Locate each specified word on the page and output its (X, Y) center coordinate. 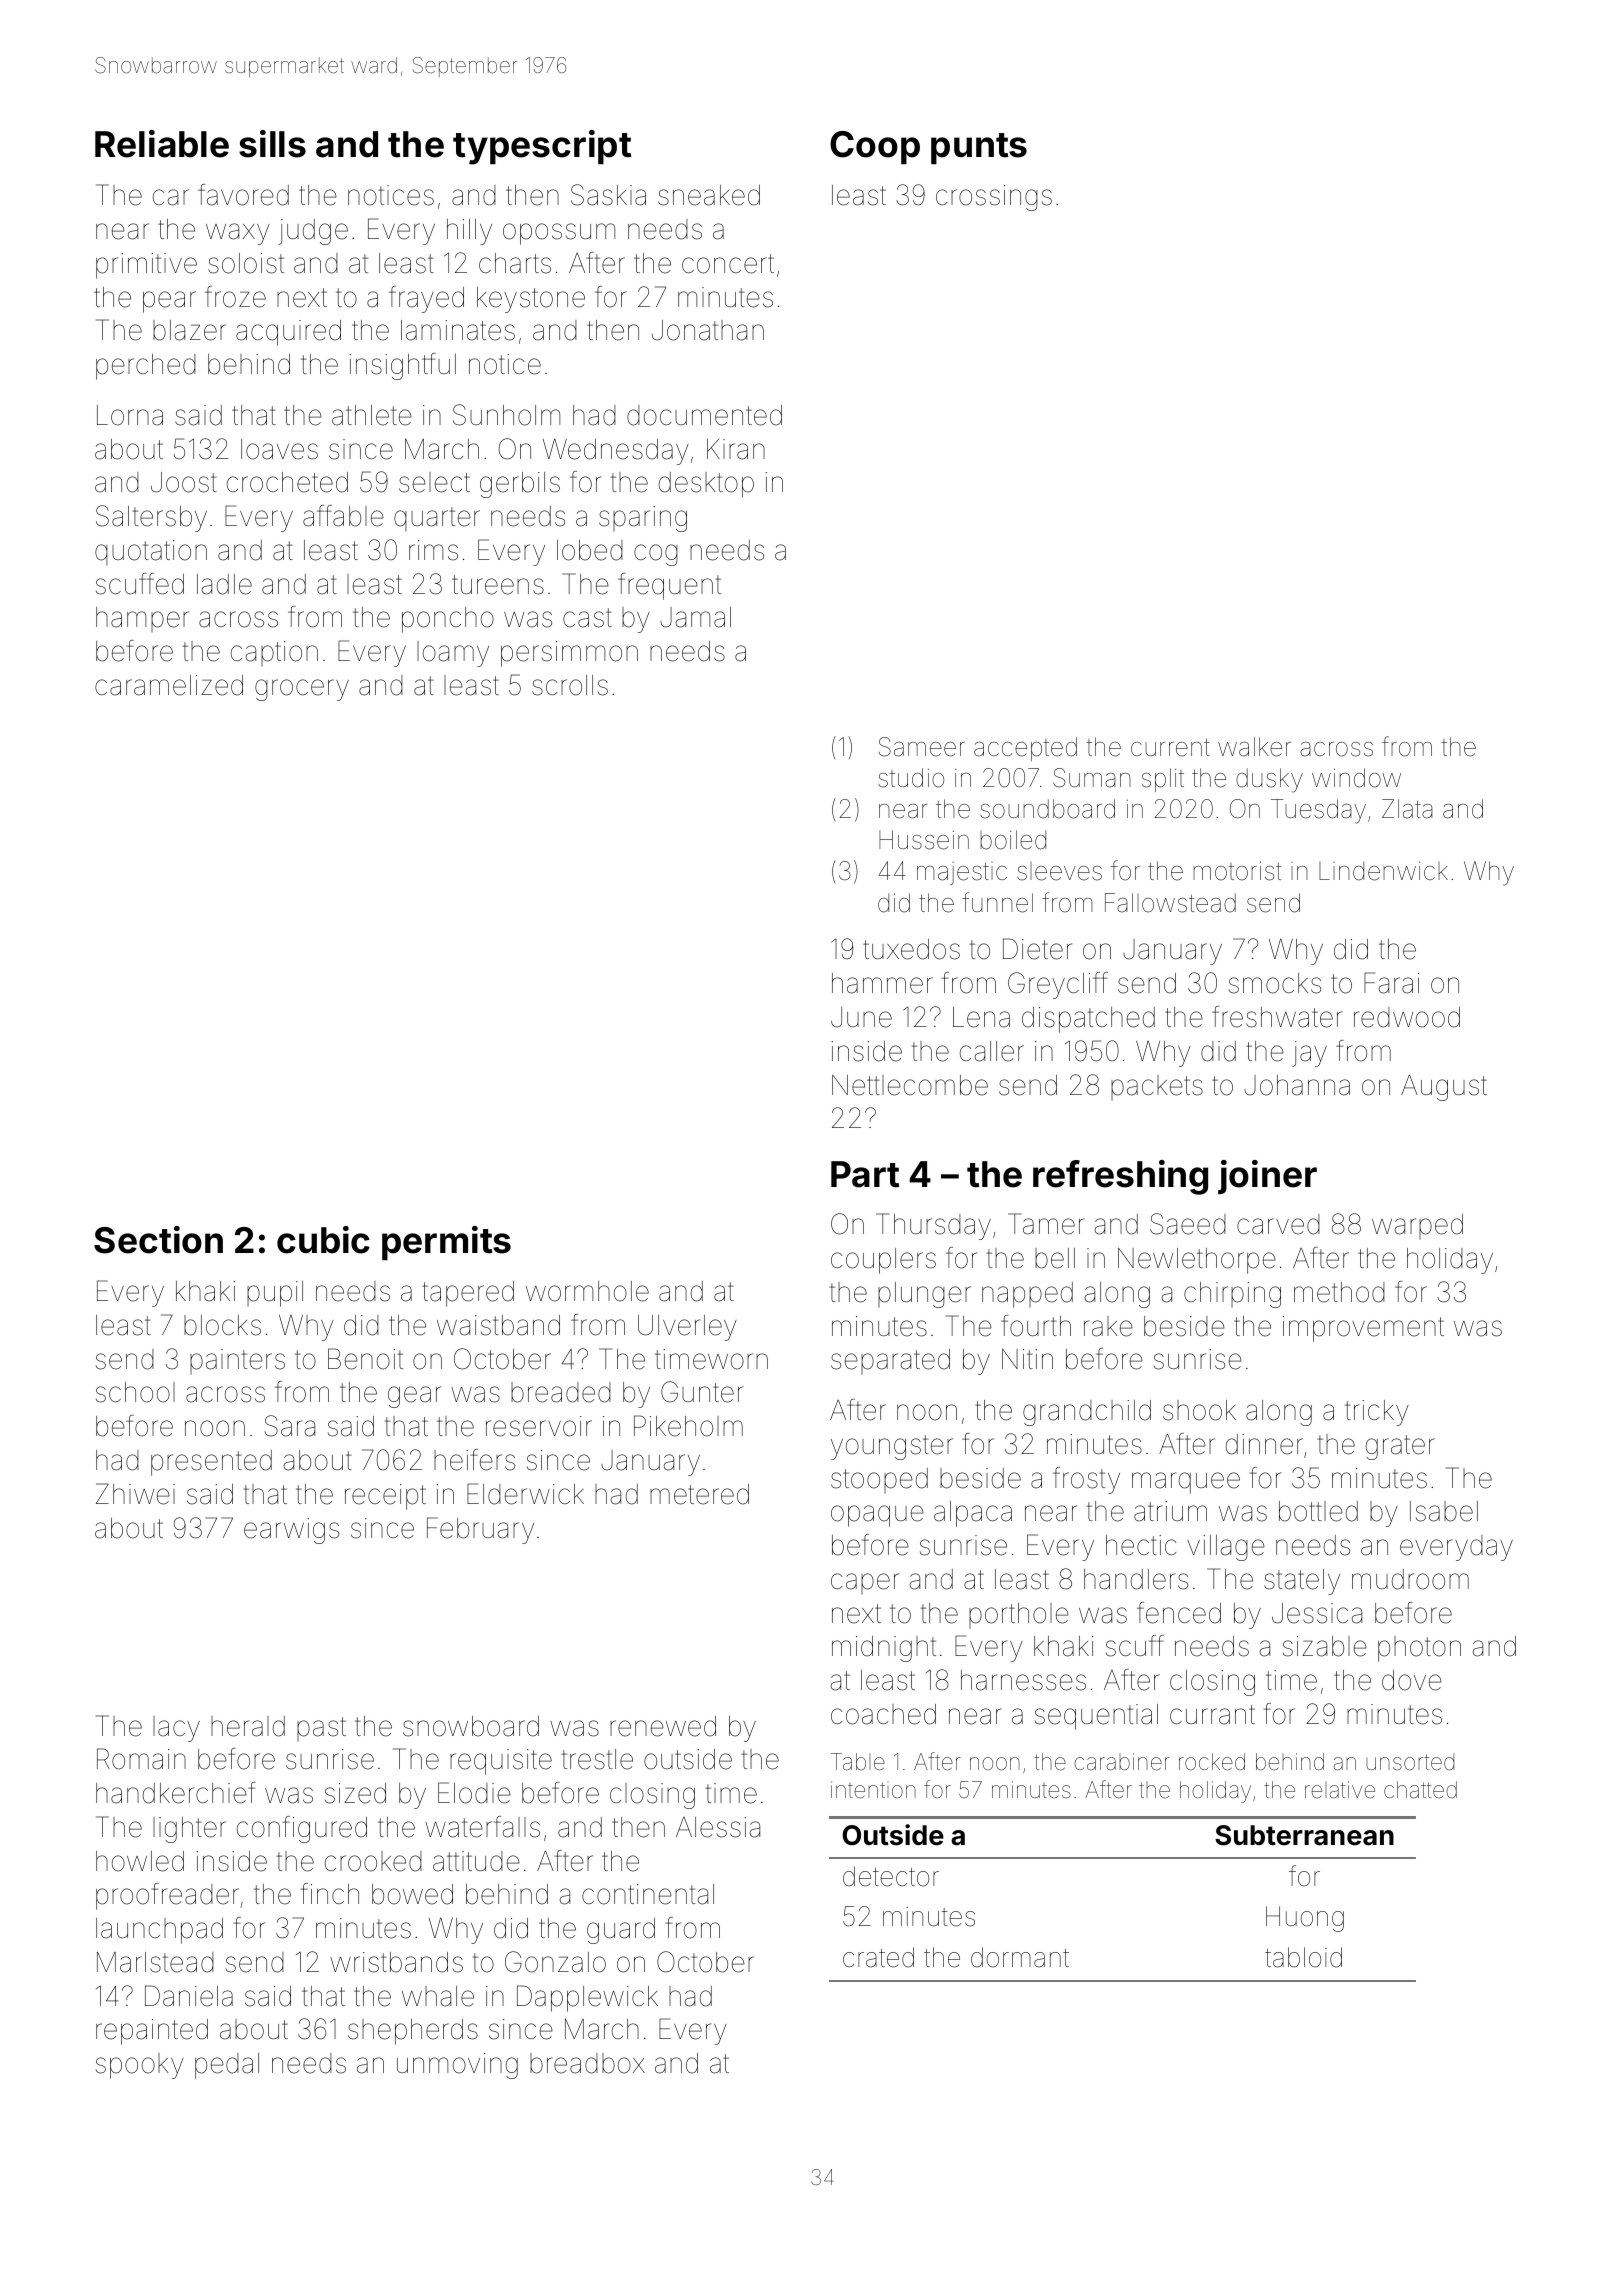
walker (1254, 747)
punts (979, 148)
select (434, 482)
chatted (1420, 1790)
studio (911, 778)
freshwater (1277, 1017)
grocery (302, 690)
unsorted (1410, 1762)
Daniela (189, 1996)
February (480, 1530)
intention (873, 1790)
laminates (458, 330)
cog (656, 555)
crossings (994, 198)
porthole (1019, 1615)
